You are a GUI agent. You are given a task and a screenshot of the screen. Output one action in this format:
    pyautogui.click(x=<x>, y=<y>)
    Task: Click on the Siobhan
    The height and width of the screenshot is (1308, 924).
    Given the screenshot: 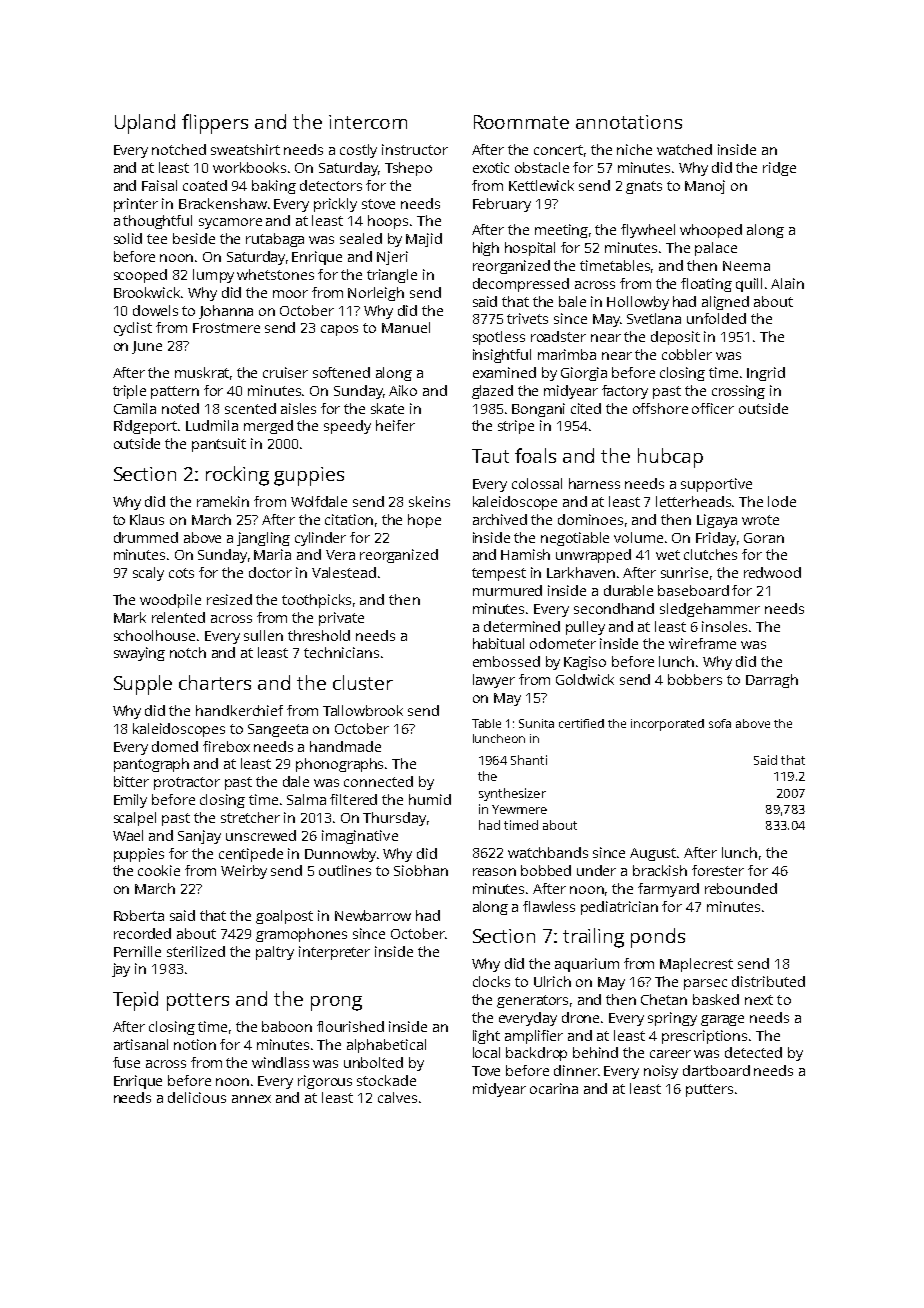 What is the action you would take?
    pyautogui.click(x=421, y=870)
